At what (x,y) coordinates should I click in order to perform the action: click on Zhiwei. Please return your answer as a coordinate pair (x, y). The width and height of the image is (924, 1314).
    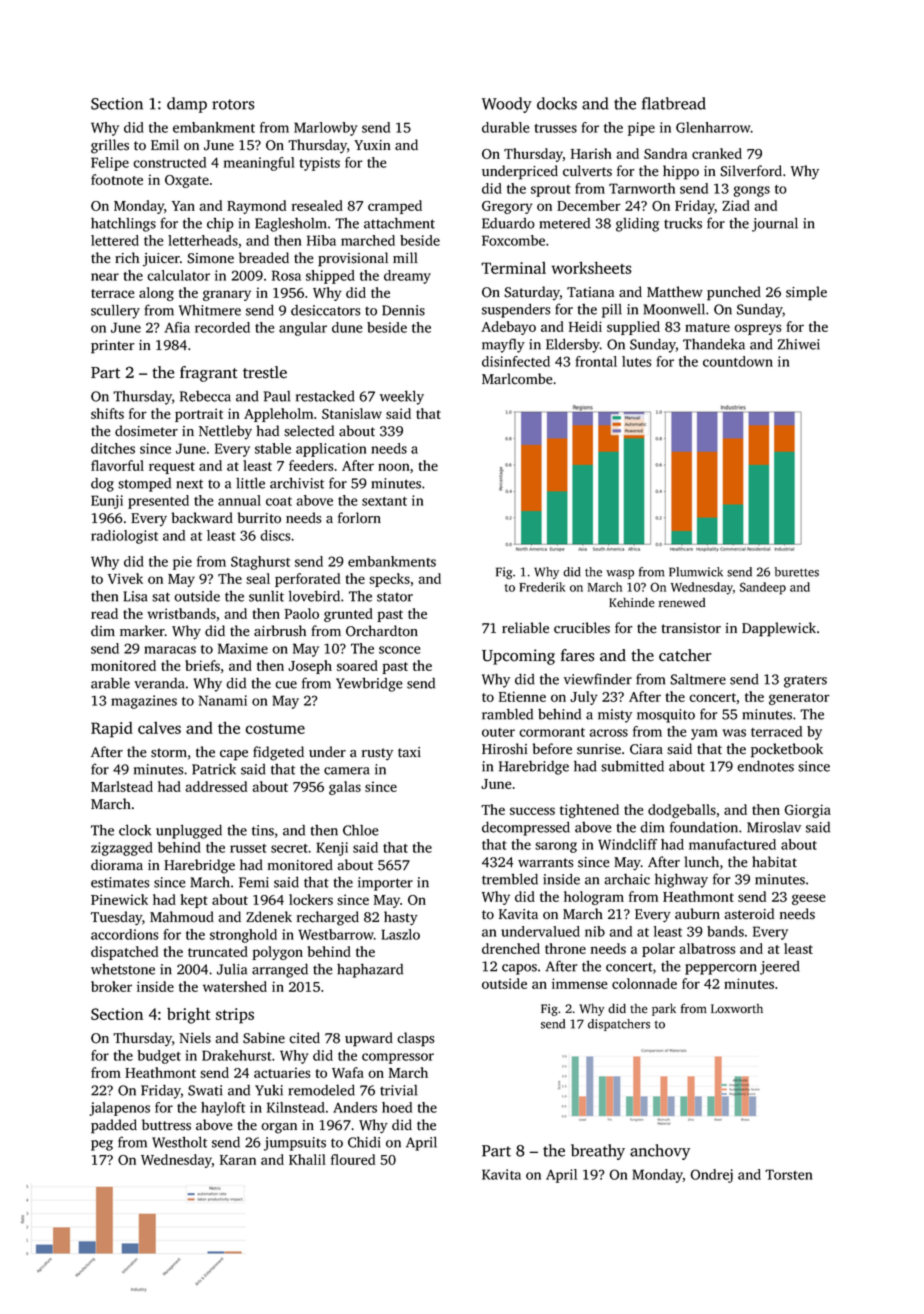
    Looking at the image, I should click on (799, 344).
